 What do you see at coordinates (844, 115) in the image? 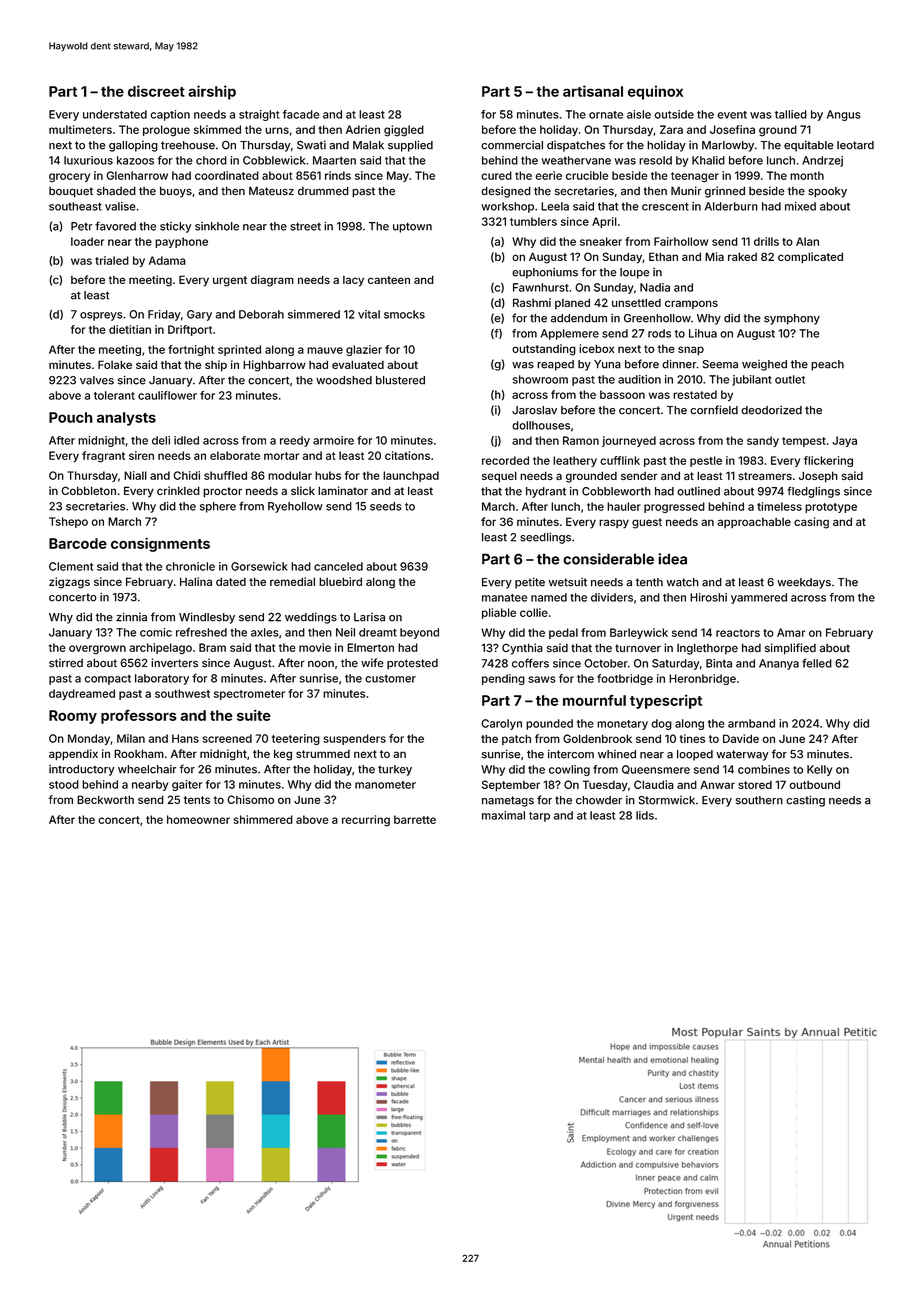
I see `Angus` at bounding box center [844, 115].
